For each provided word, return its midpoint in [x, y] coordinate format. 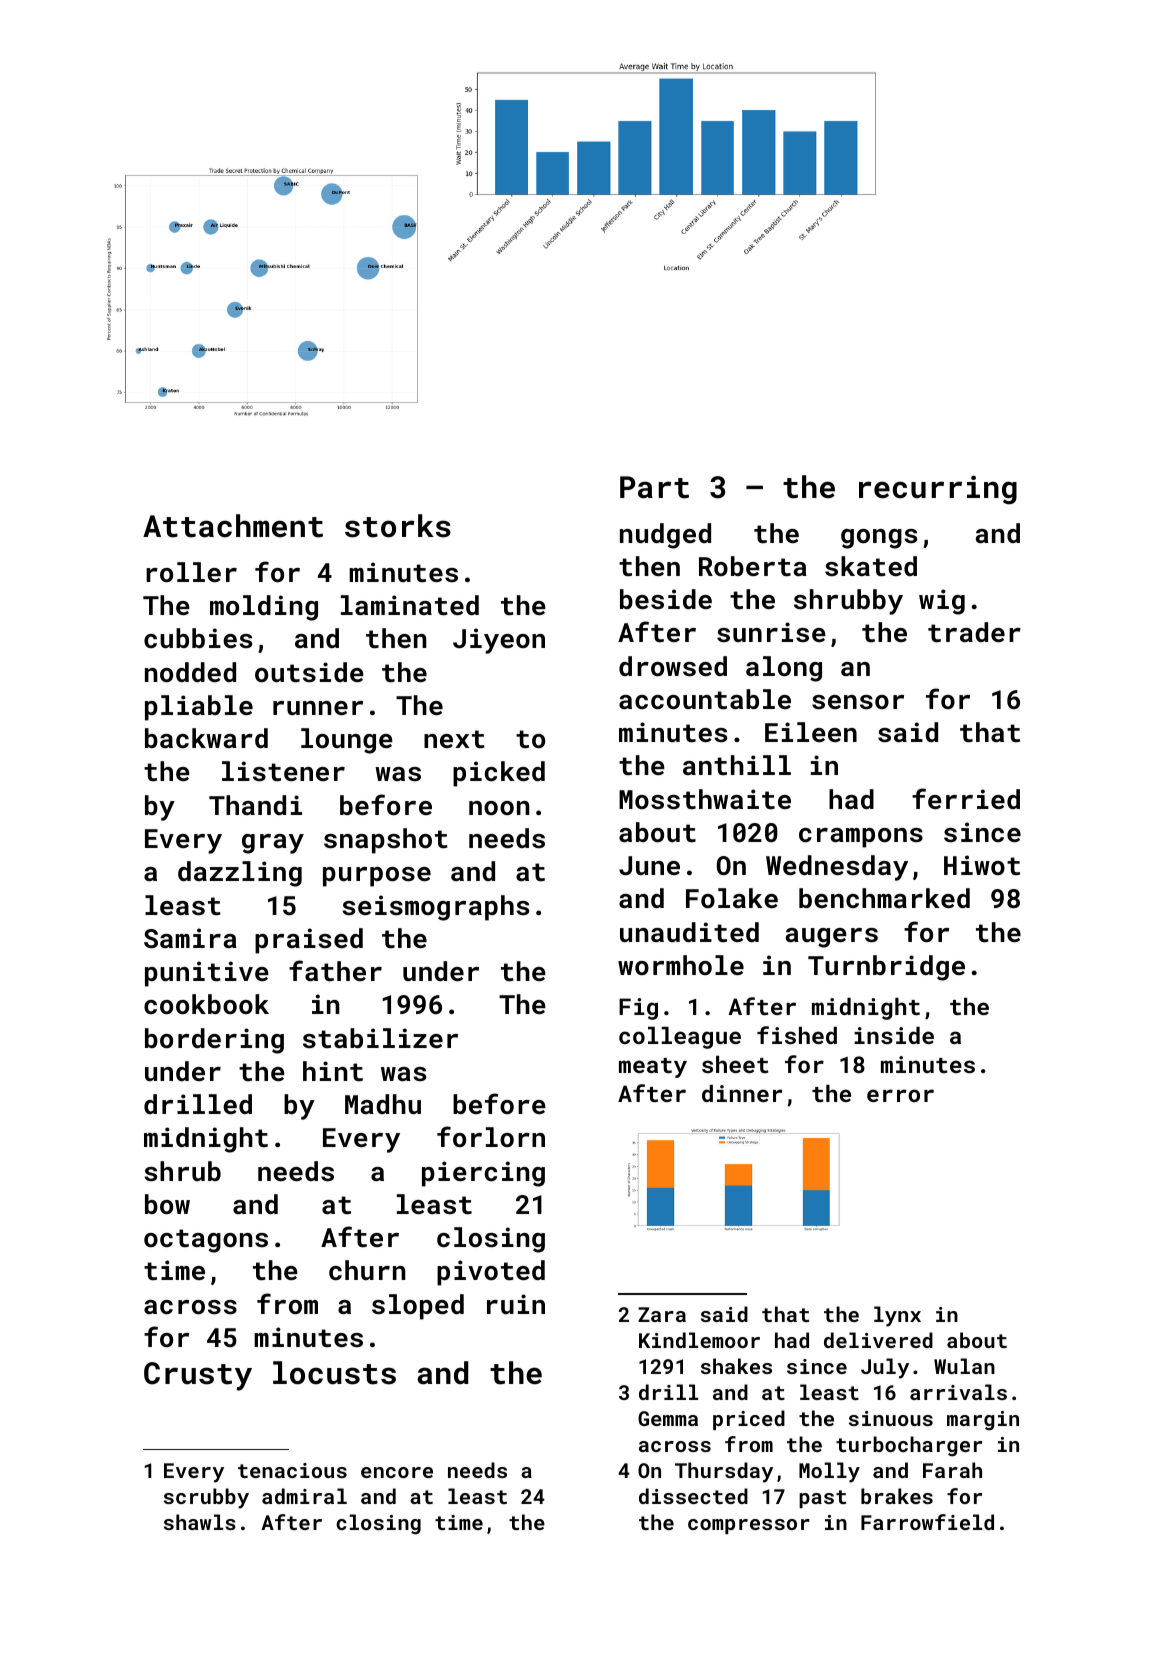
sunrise [771, 632]
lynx [897, 1316]
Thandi [255, 805]
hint [333, 1071]
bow [167, 1204]
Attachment [233, 526]
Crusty [198, 1376]
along [784, 669]
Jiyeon [499, 641]
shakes [736, 1366]
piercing [483, 1174]
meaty [653, 1068]
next [454, 739]
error [900, 1095]
